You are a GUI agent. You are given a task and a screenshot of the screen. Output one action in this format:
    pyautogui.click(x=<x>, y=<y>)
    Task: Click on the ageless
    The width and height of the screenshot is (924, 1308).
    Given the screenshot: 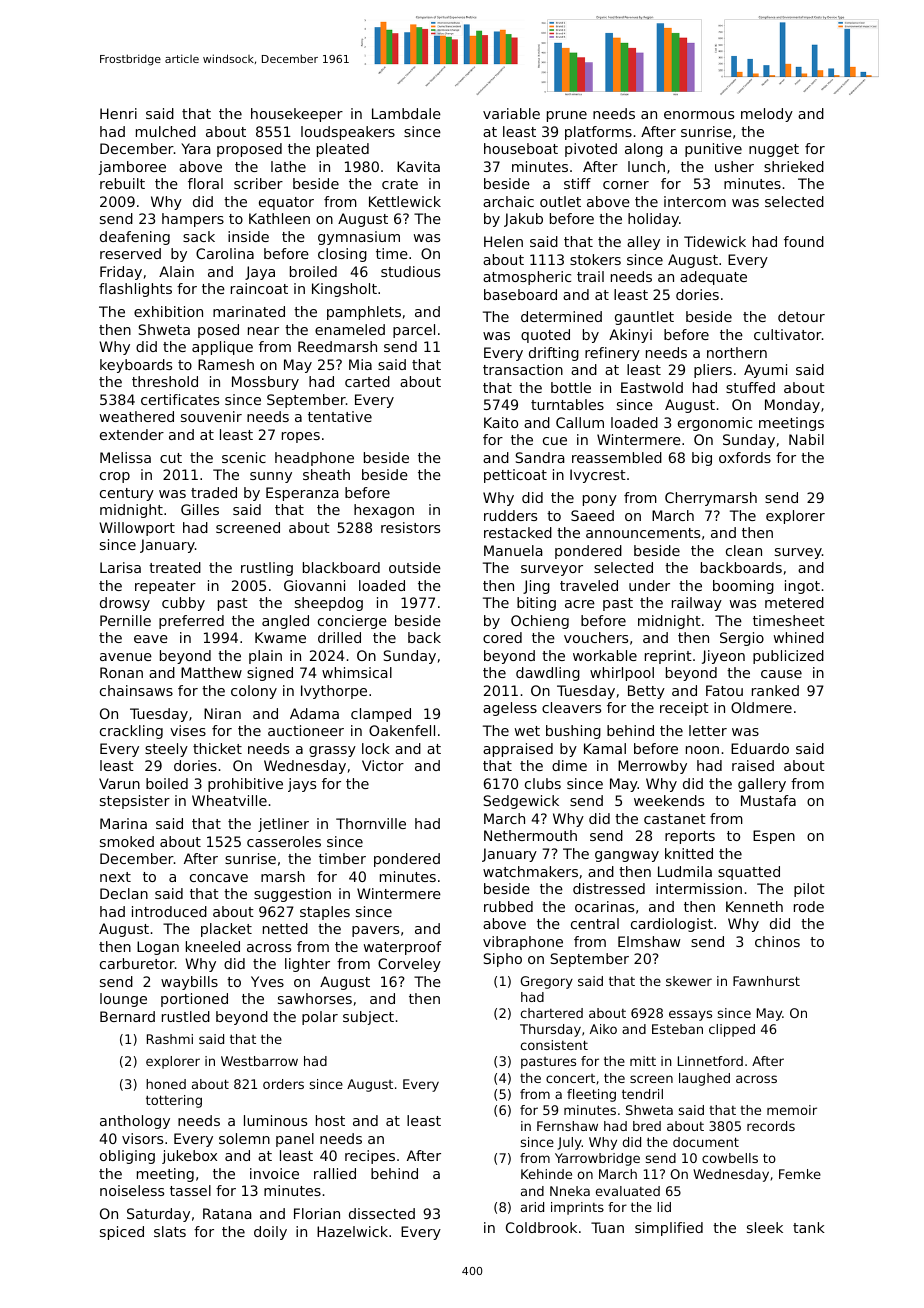 What is the action you would take?
    pyautogui.click(x=510, y=709)
